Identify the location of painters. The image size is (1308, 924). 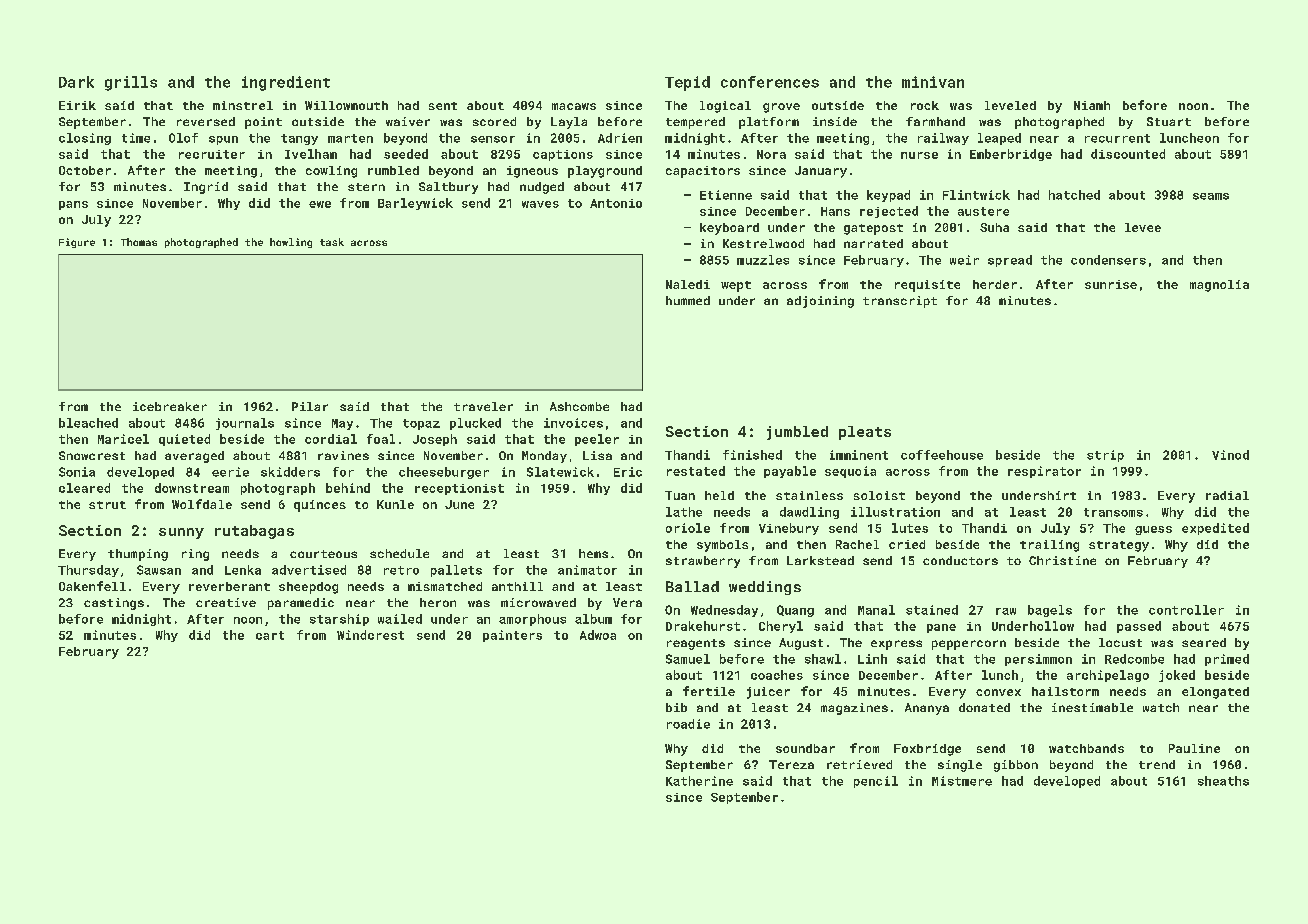
(512, 636).
